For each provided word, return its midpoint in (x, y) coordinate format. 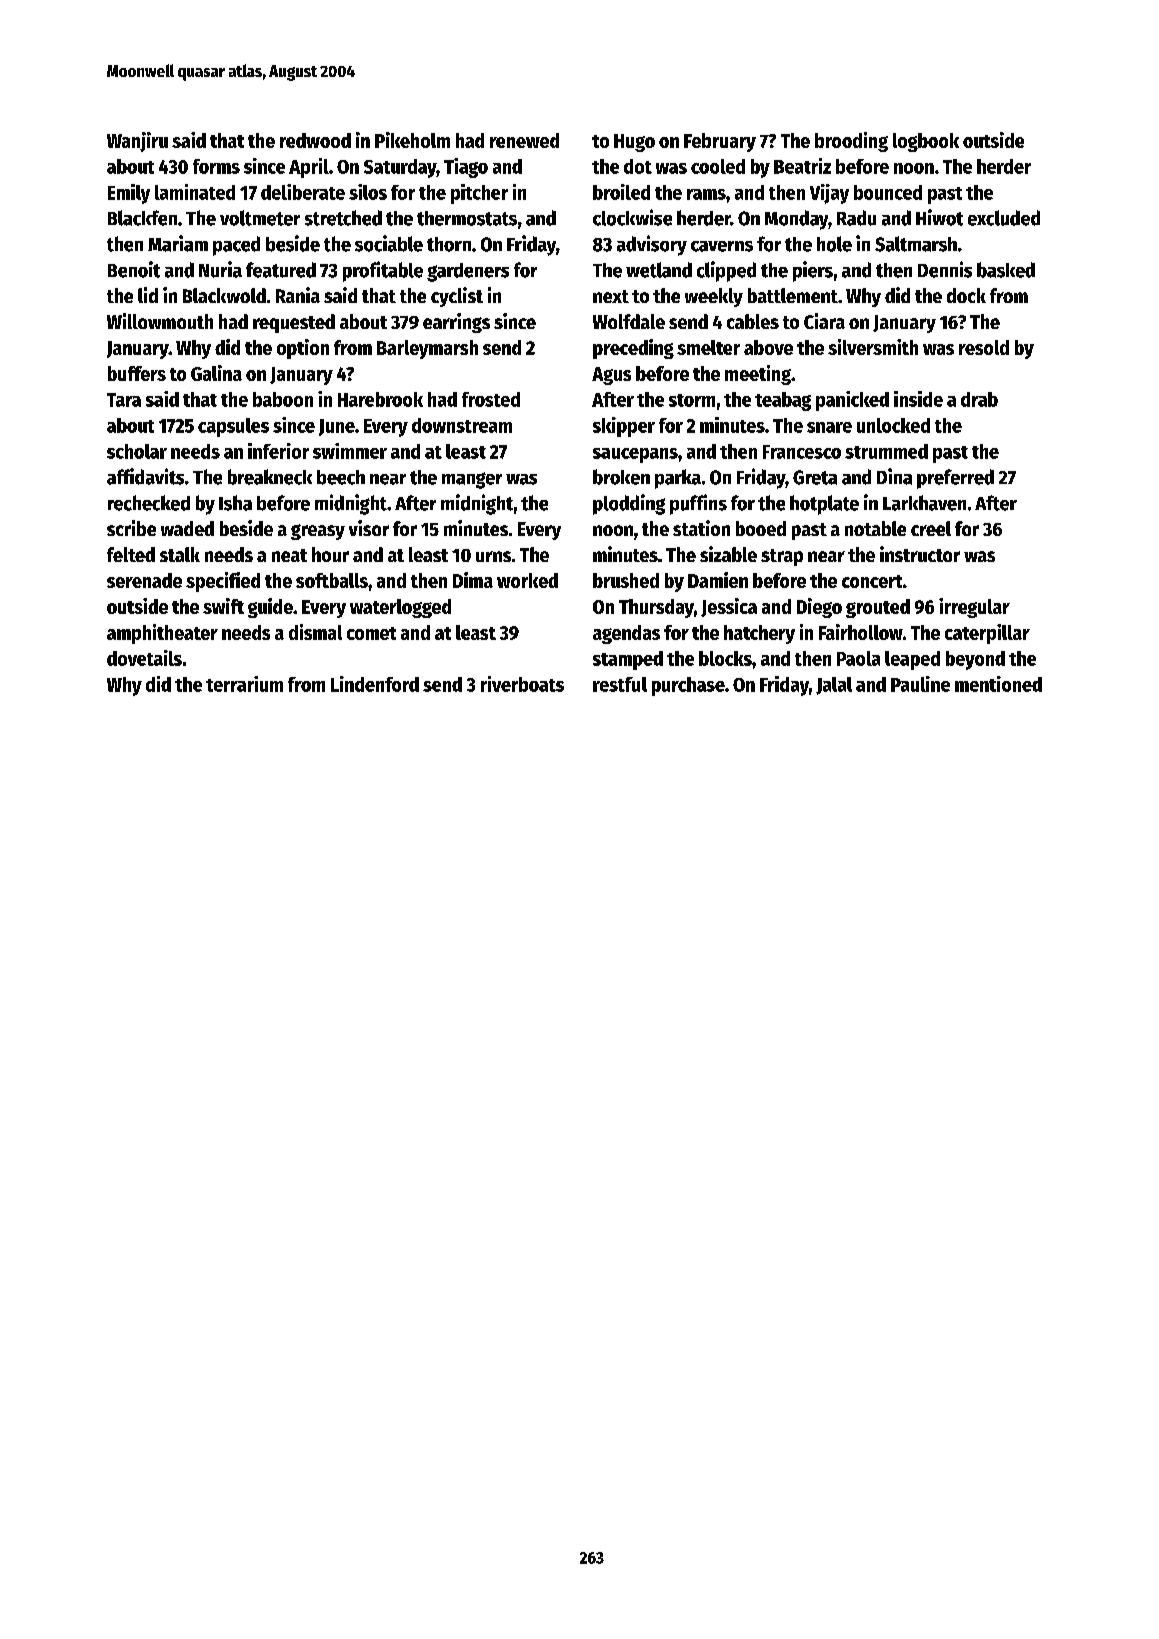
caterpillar (987, 634)
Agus (611, 376)
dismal (315, 632)
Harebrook (380, 399)
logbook (926, 142)
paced (236, 246)
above (768, 347)
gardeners (468, 272)
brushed (626, 580)
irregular (974, 608)
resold (984, 347)
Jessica (729, 607)
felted (131, 554)
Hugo (634, 143)
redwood (315, 140)
